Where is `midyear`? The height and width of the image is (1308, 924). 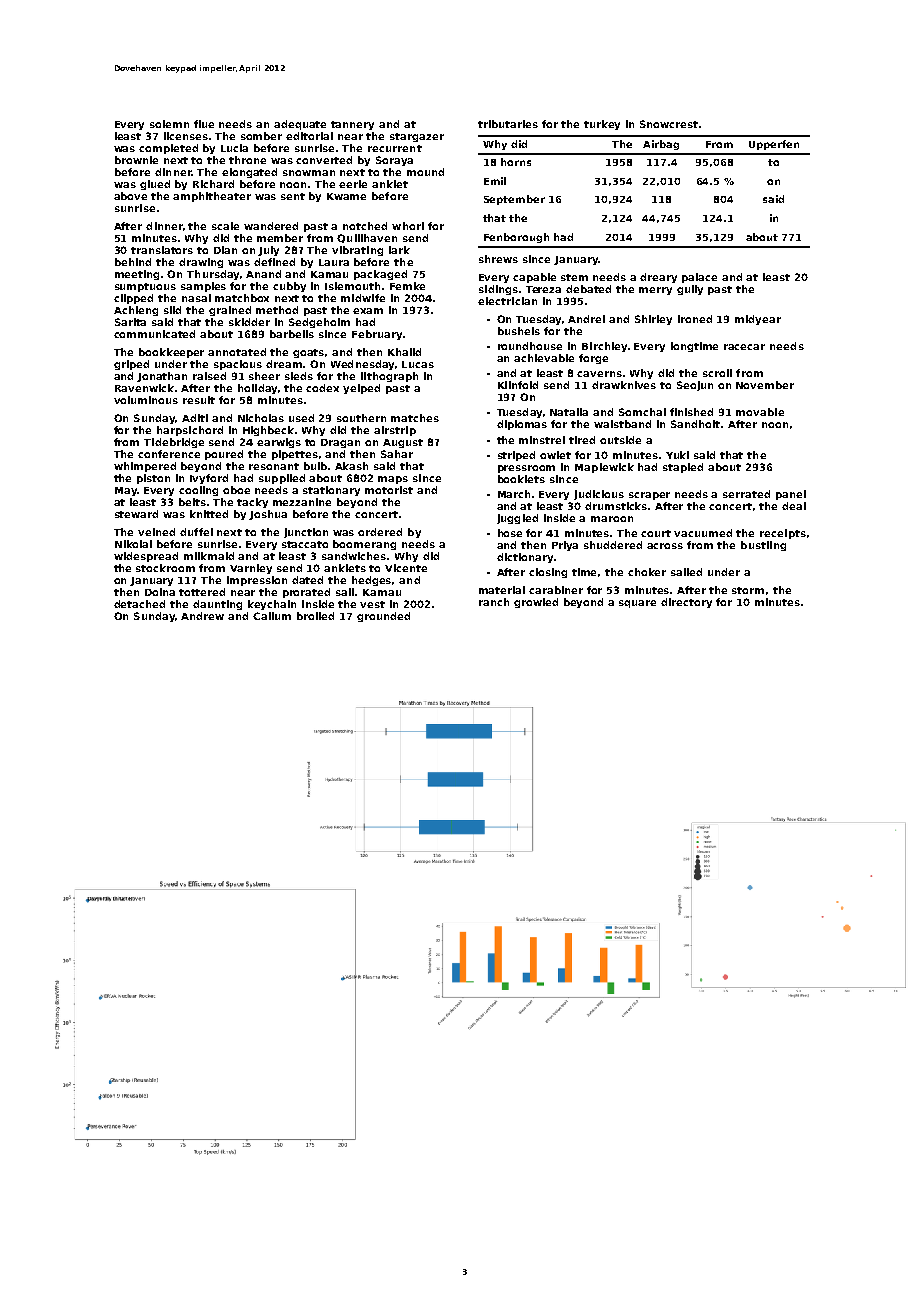
midyear is located at coordinates (758, 320).
